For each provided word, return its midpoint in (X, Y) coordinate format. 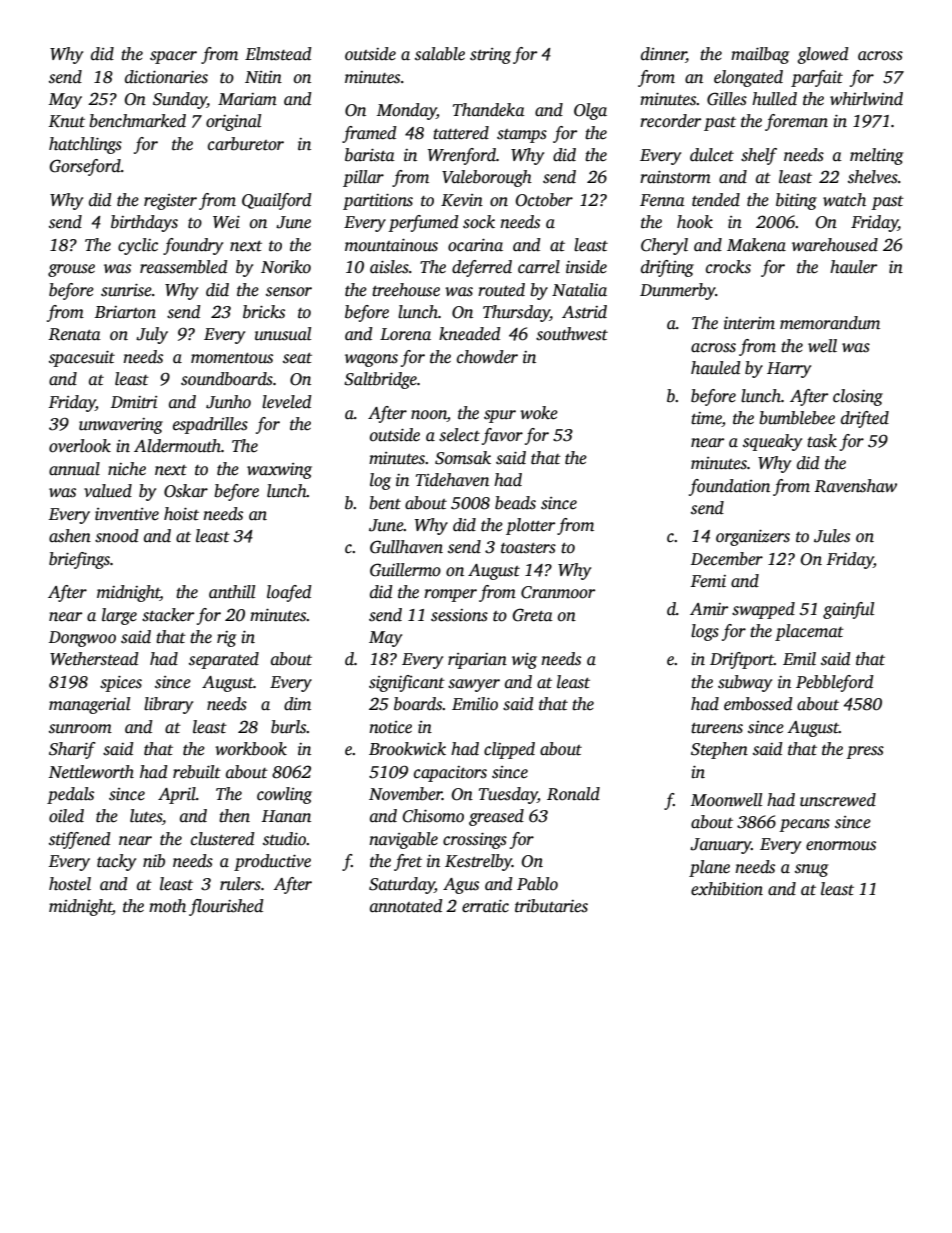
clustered (223, 839)
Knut (67, 121)
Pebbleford (835, 683)
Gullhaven (406, 547)
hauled (716, 368)
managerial (89, 705)
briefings (79, 560)
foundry (193, 246)
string (490, 56)
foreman (796, 122)
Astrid (584, 312)
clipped (509, 750)
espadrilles (210, 425)
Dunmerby (678, 291)
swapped (763, 610)
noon (429, 416)
